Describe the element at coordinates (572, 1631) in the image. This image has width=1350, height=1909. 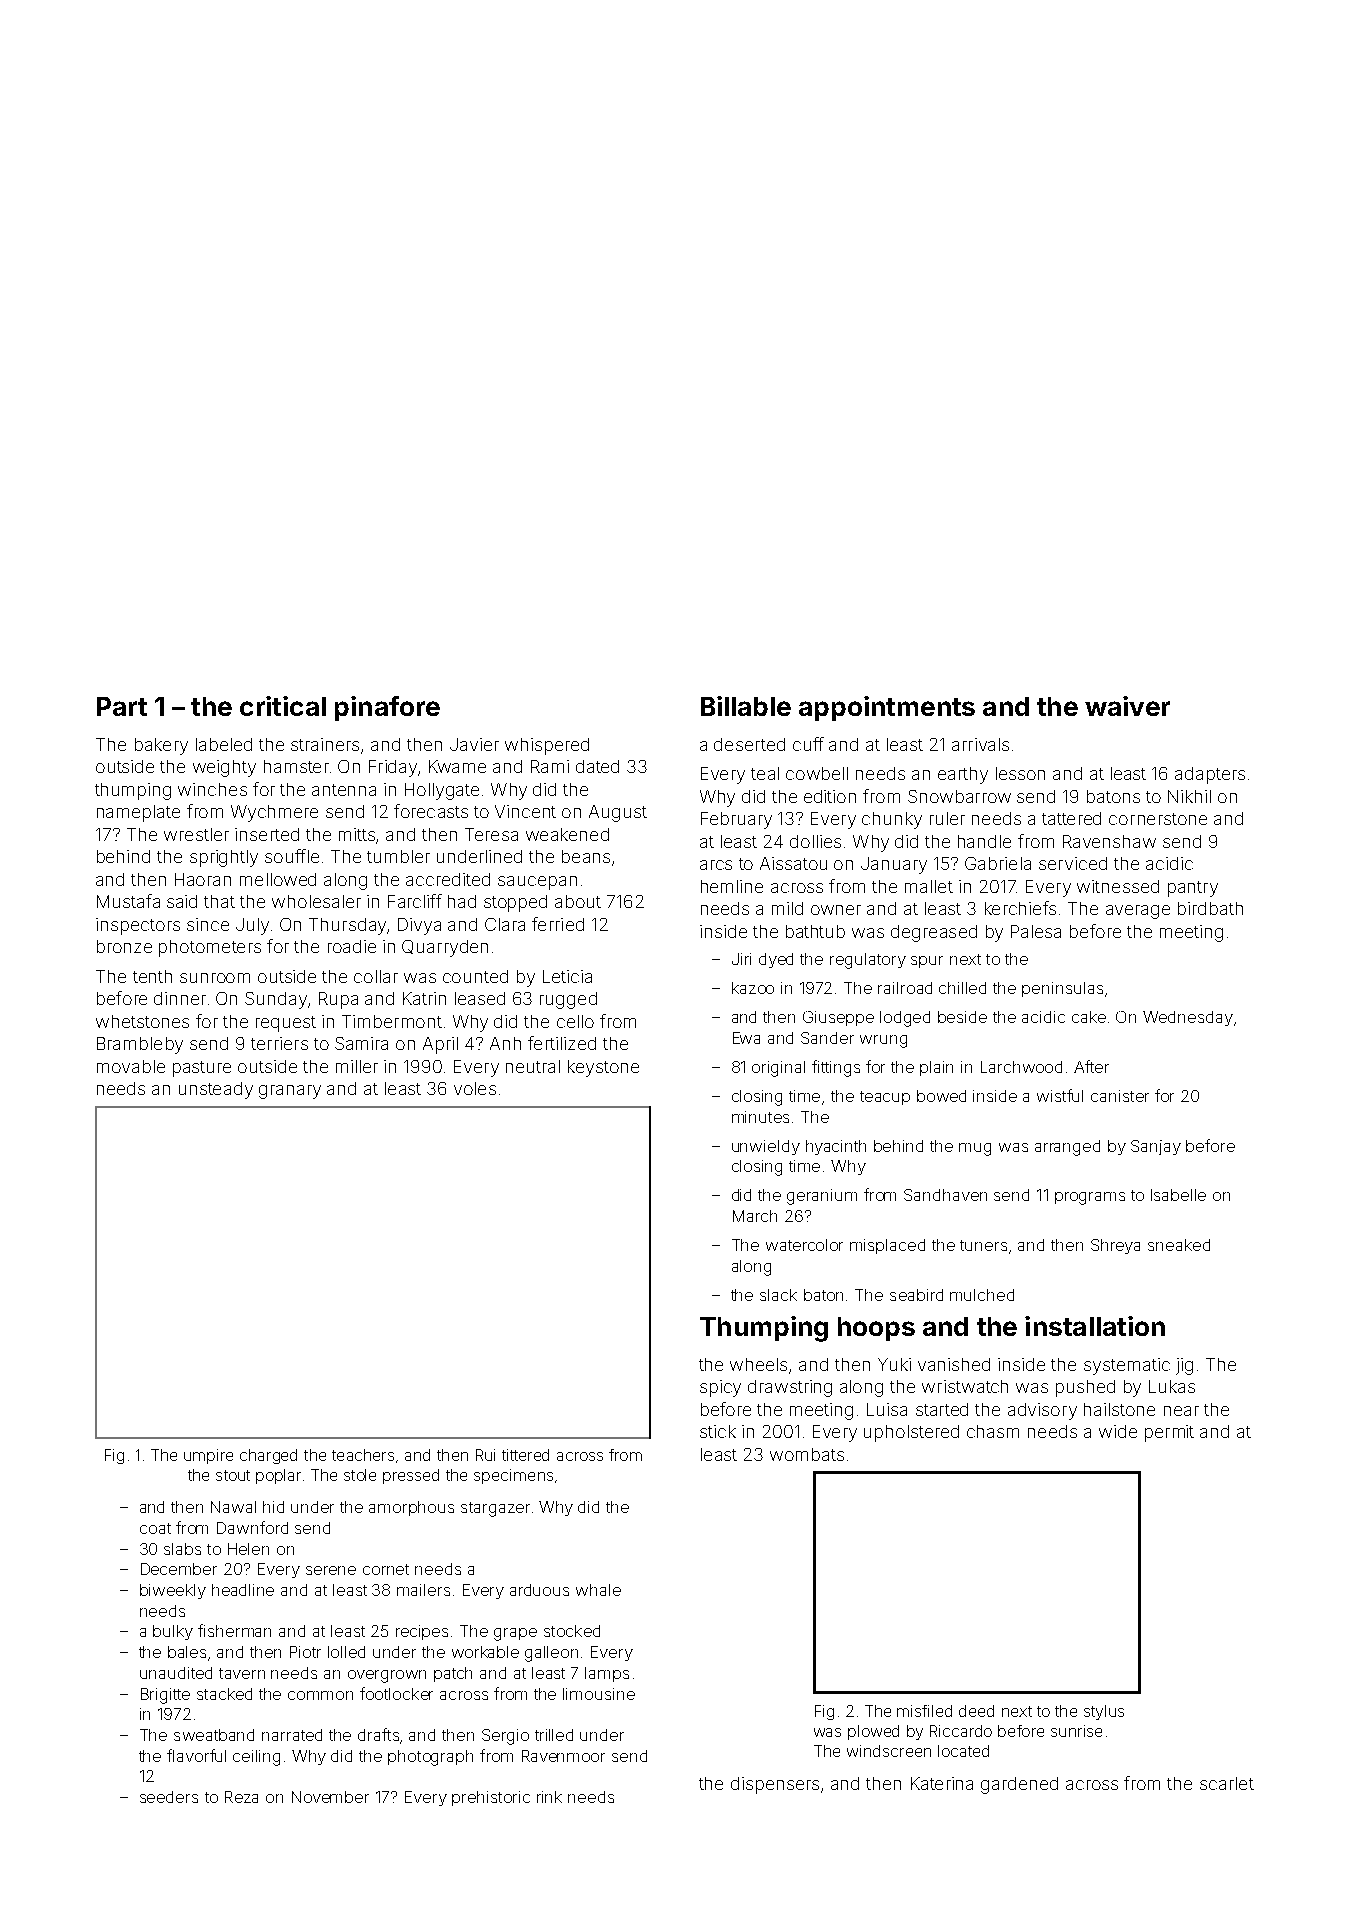
I see `stocked` at that location.
